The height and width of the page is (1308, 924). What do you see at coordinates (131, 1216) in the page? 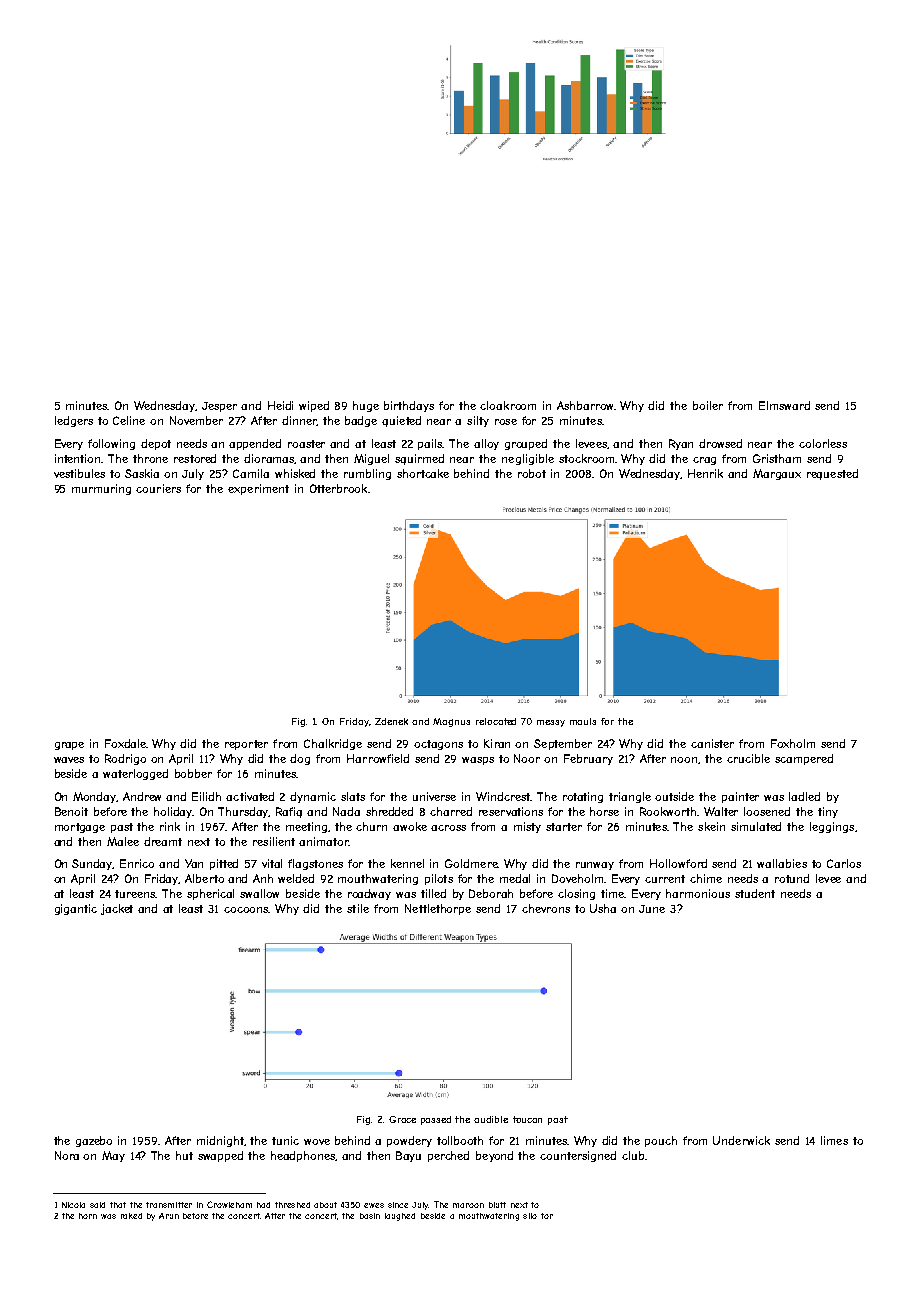
I see `raked` at bounding box center [131, 1216].
